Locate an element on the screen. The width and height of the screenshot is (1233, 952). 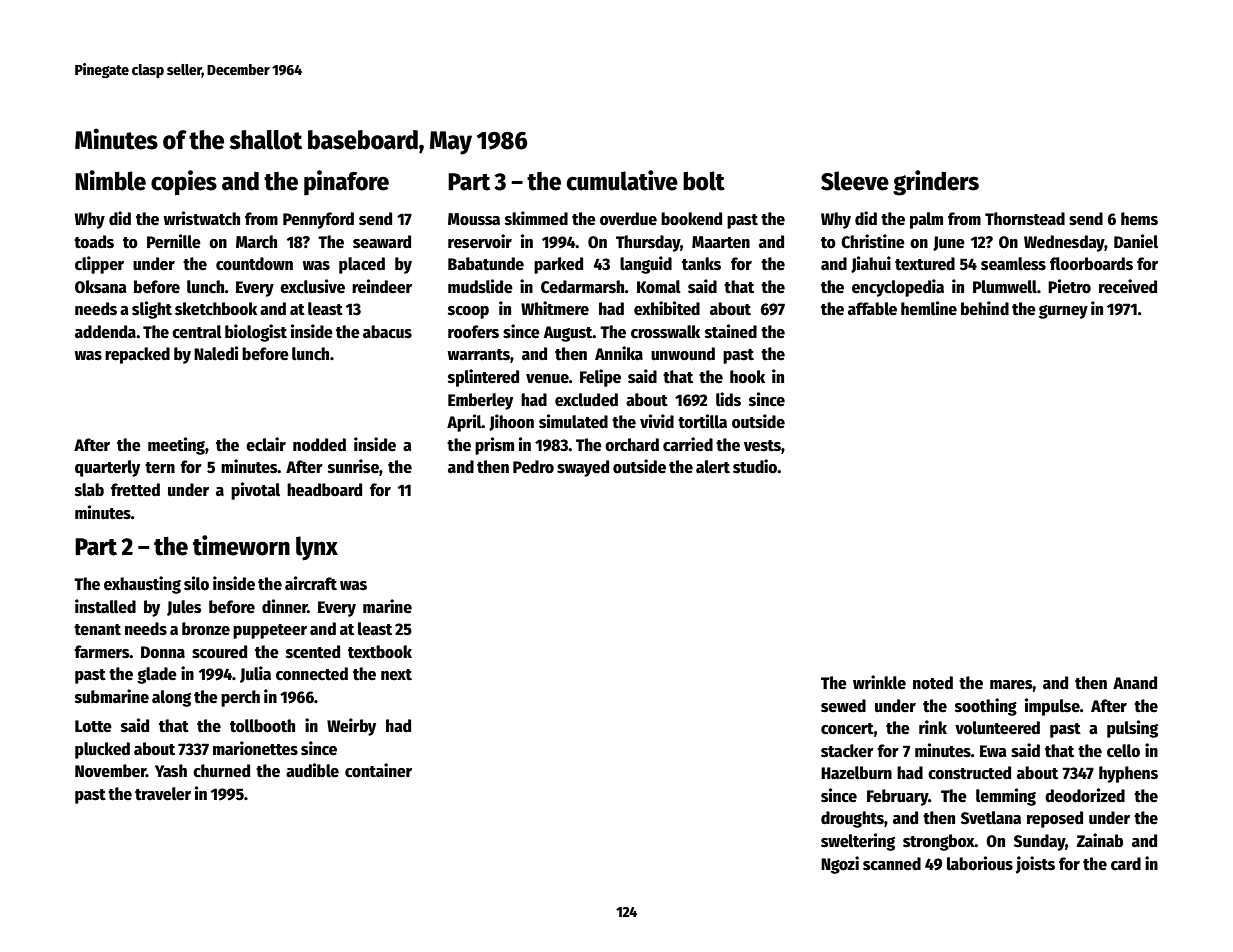
Nimble is located at coordinates (110, 180).
